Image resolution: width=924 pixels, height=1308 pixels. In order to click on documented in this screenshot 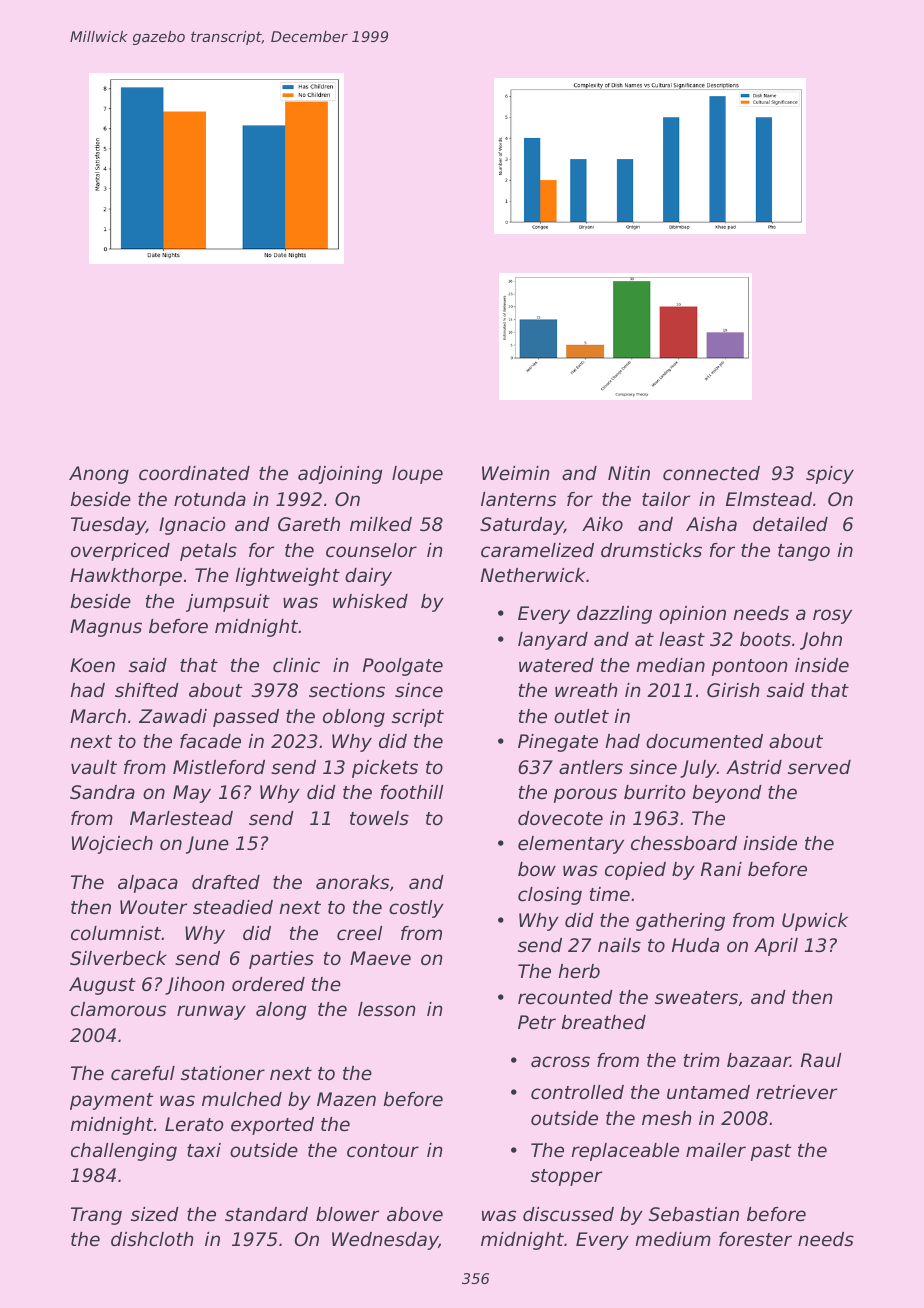, I will do `click(704, 741)`.
